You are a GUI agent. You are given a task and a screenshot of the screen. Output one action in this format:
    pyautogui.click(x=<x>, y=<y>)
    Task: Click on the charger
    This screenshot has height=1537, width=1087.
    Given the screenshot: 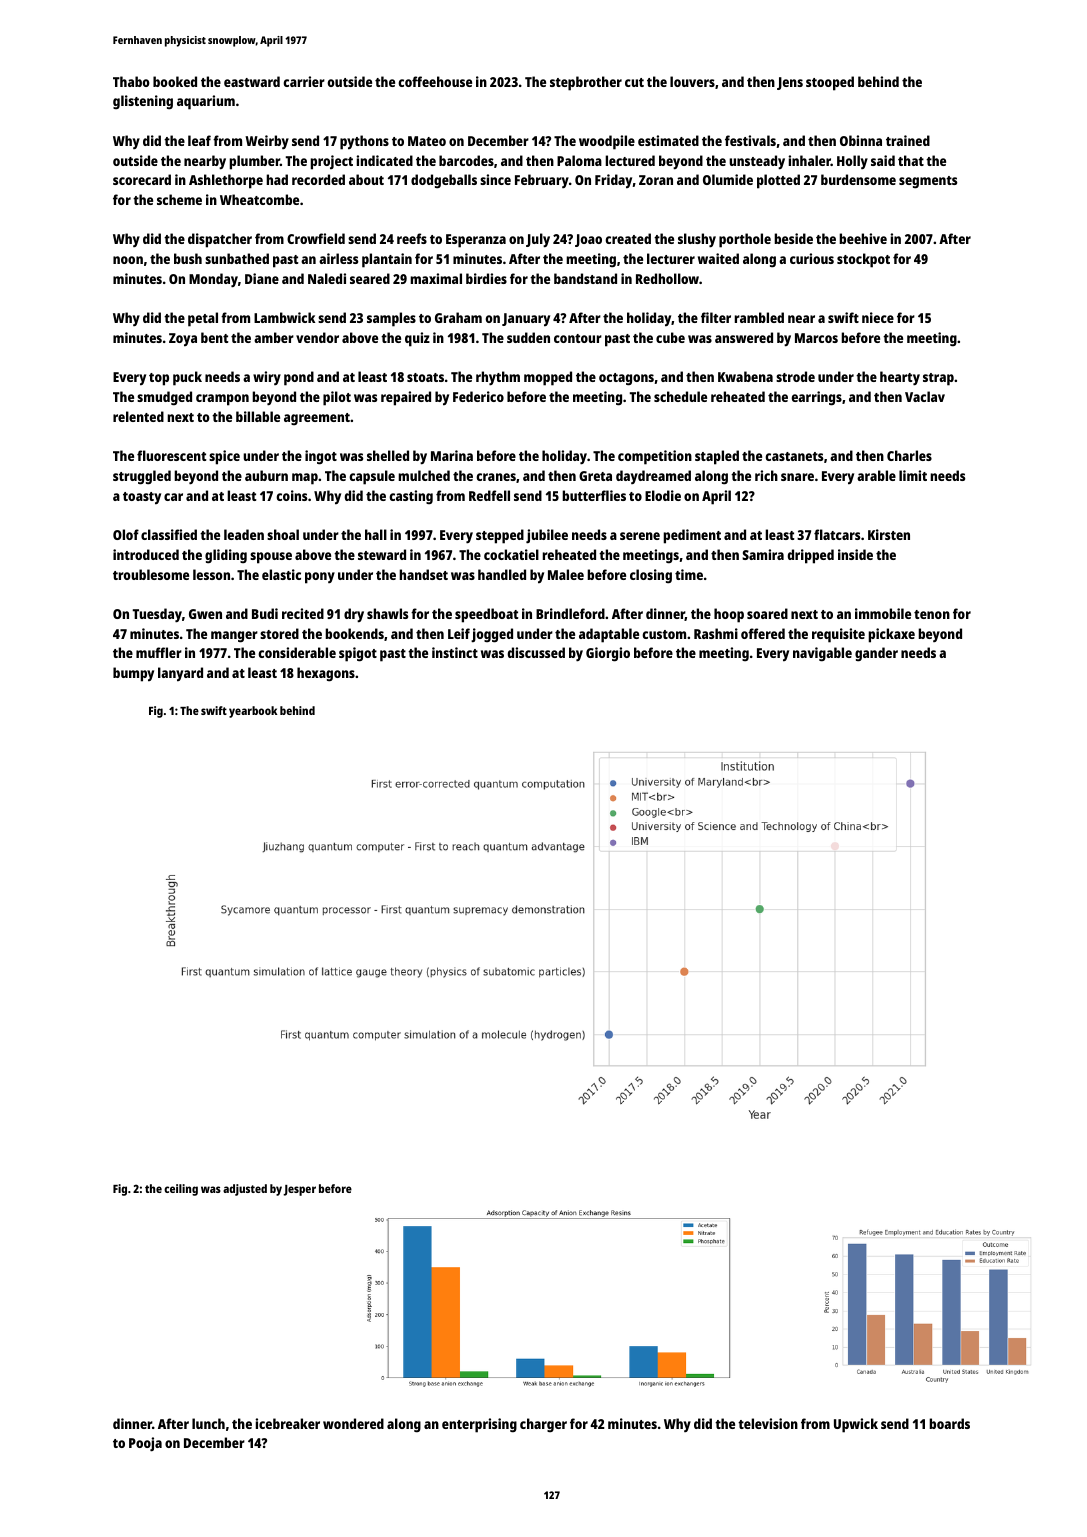 What is the action you would take?
    pyautogui.click(x=543, y=1425)
